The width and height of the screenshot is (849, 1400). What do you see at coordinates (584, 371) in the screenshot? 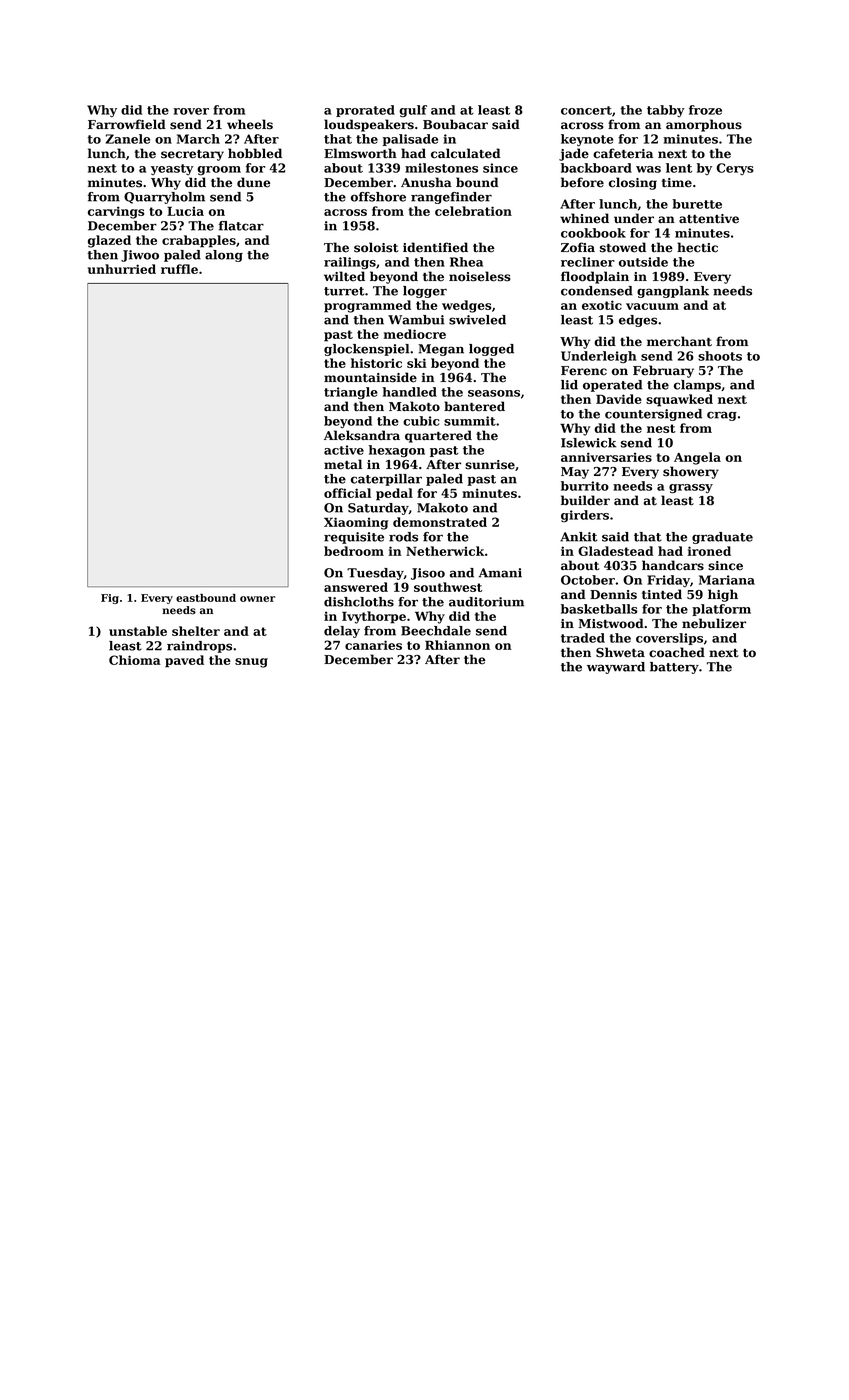
I see `Ferenc` at bounding box center [584, 371].
